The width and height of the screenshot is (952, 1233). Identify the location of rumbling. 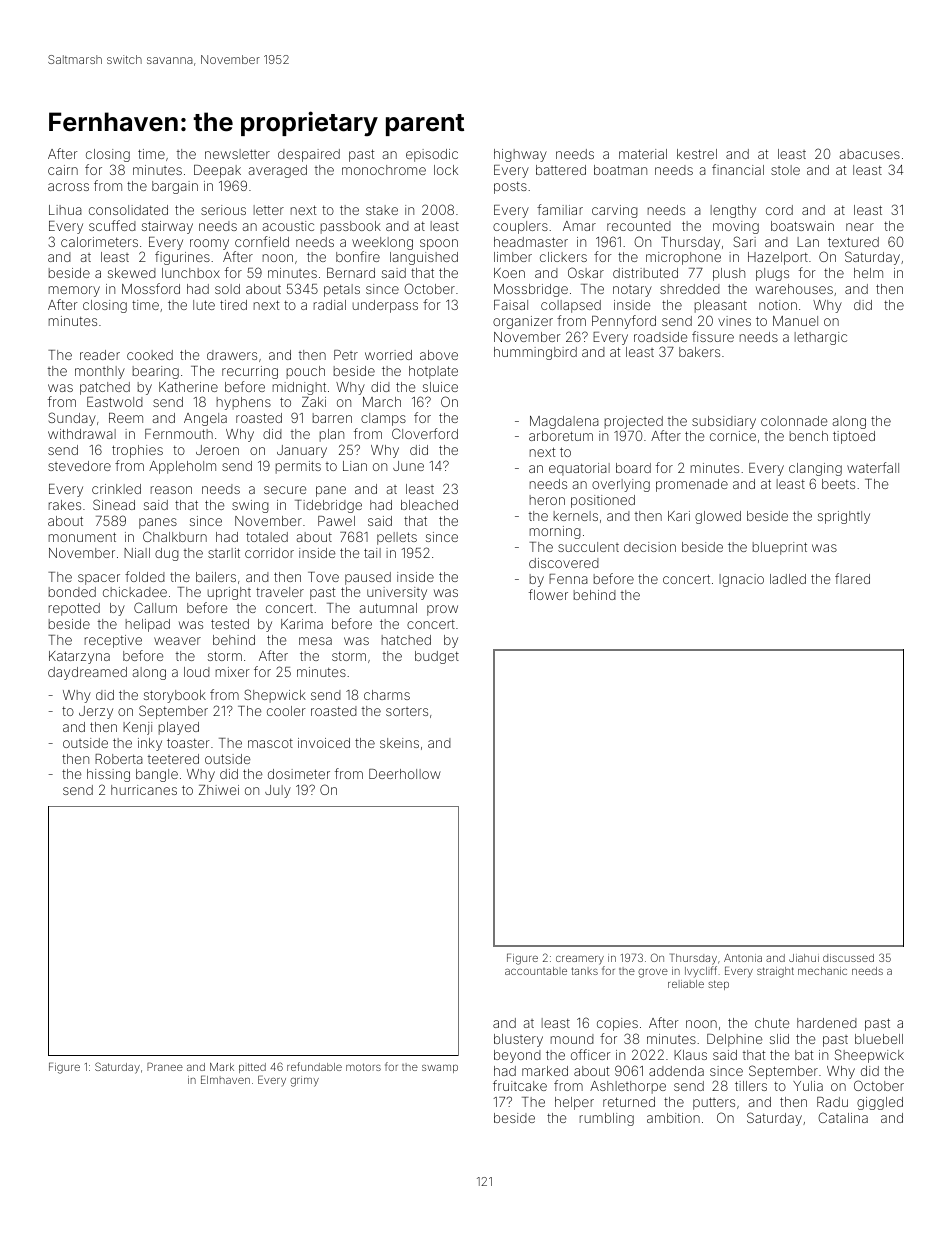
(607, 1119).
